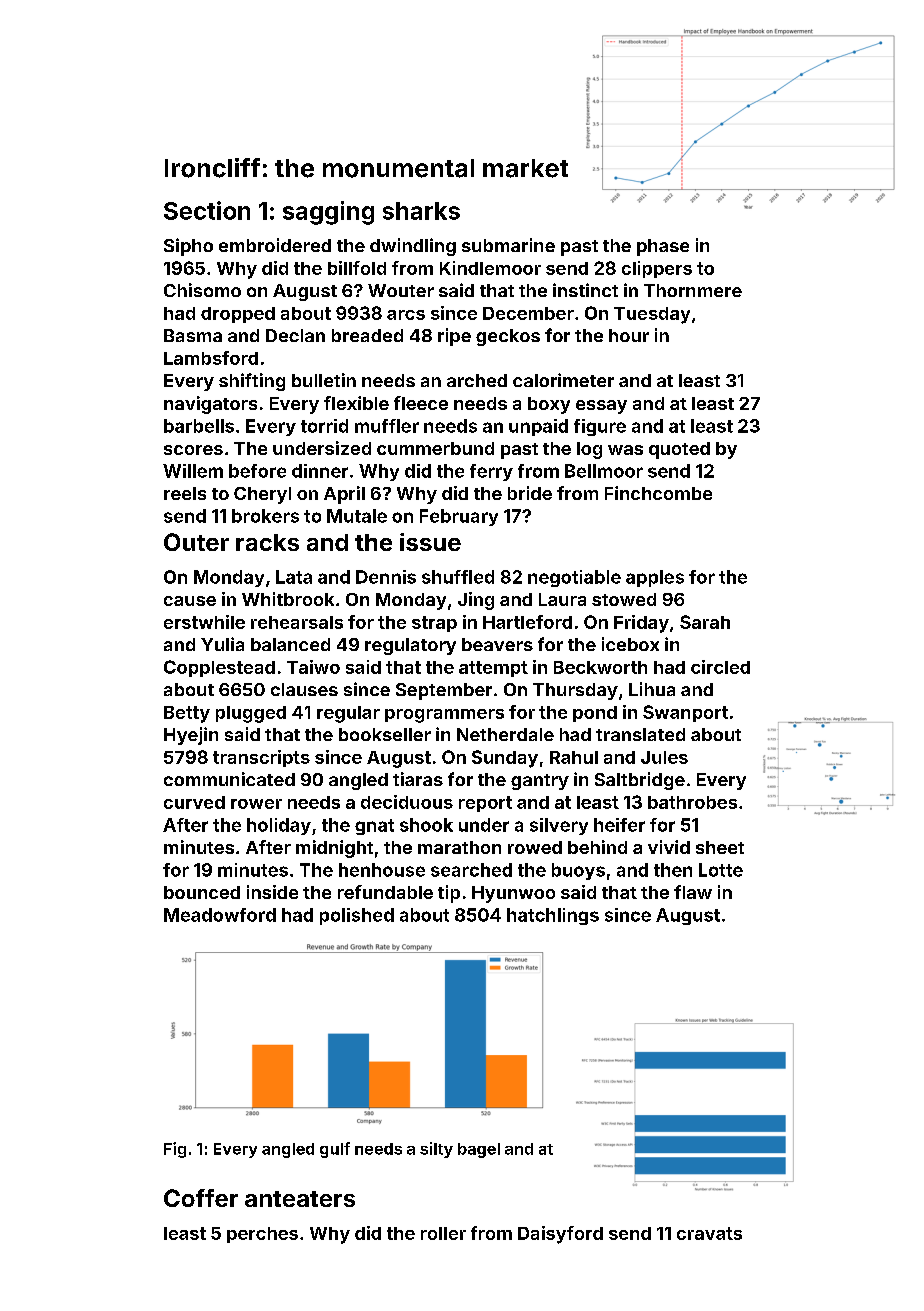  What do you see at coordinates (262, 1235) in the screenshot?
I see `perches` at bounding box center [262, 1235].
